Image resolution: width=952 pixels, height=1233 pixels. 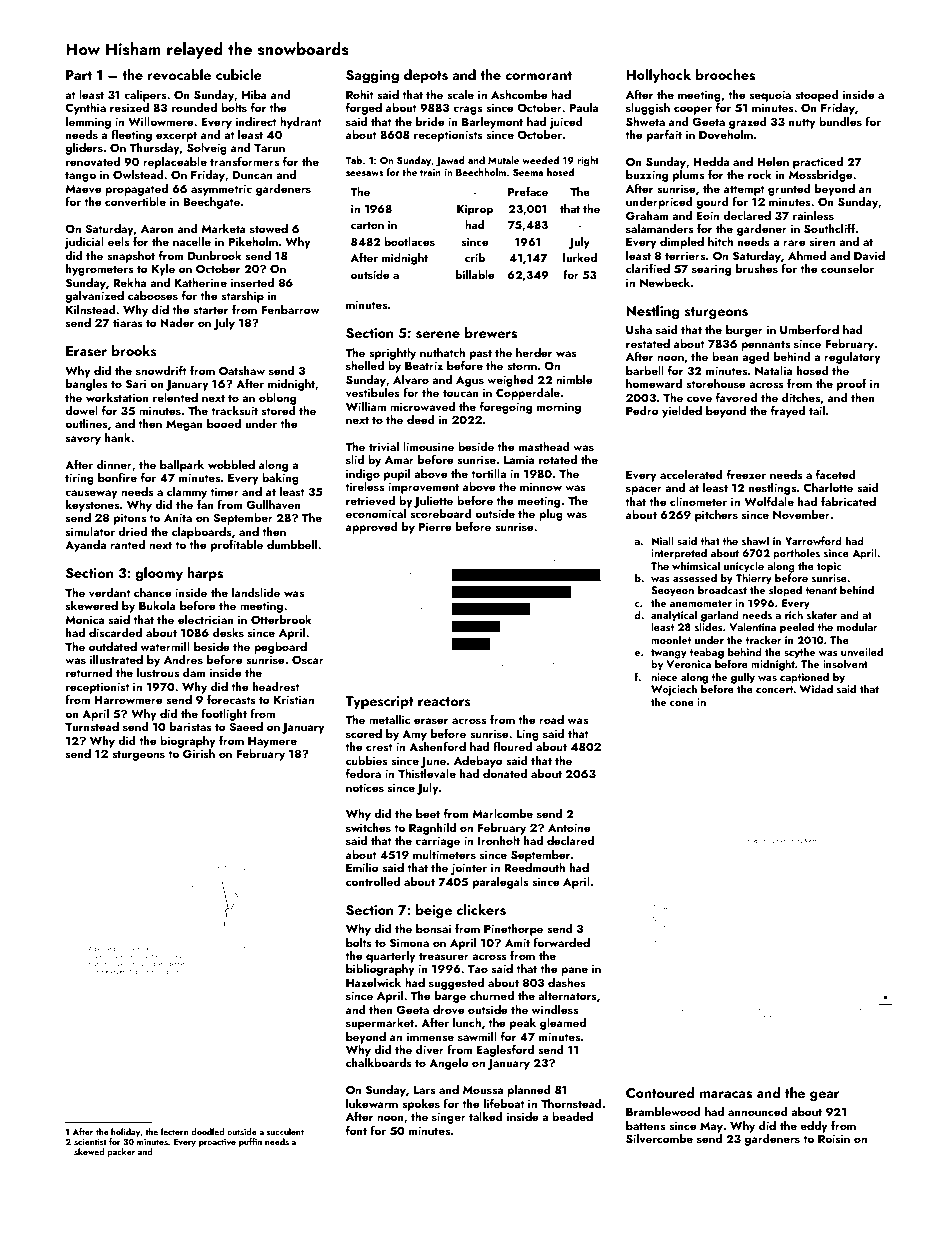 I want to click on Widad, so click(x=816, y=688).
